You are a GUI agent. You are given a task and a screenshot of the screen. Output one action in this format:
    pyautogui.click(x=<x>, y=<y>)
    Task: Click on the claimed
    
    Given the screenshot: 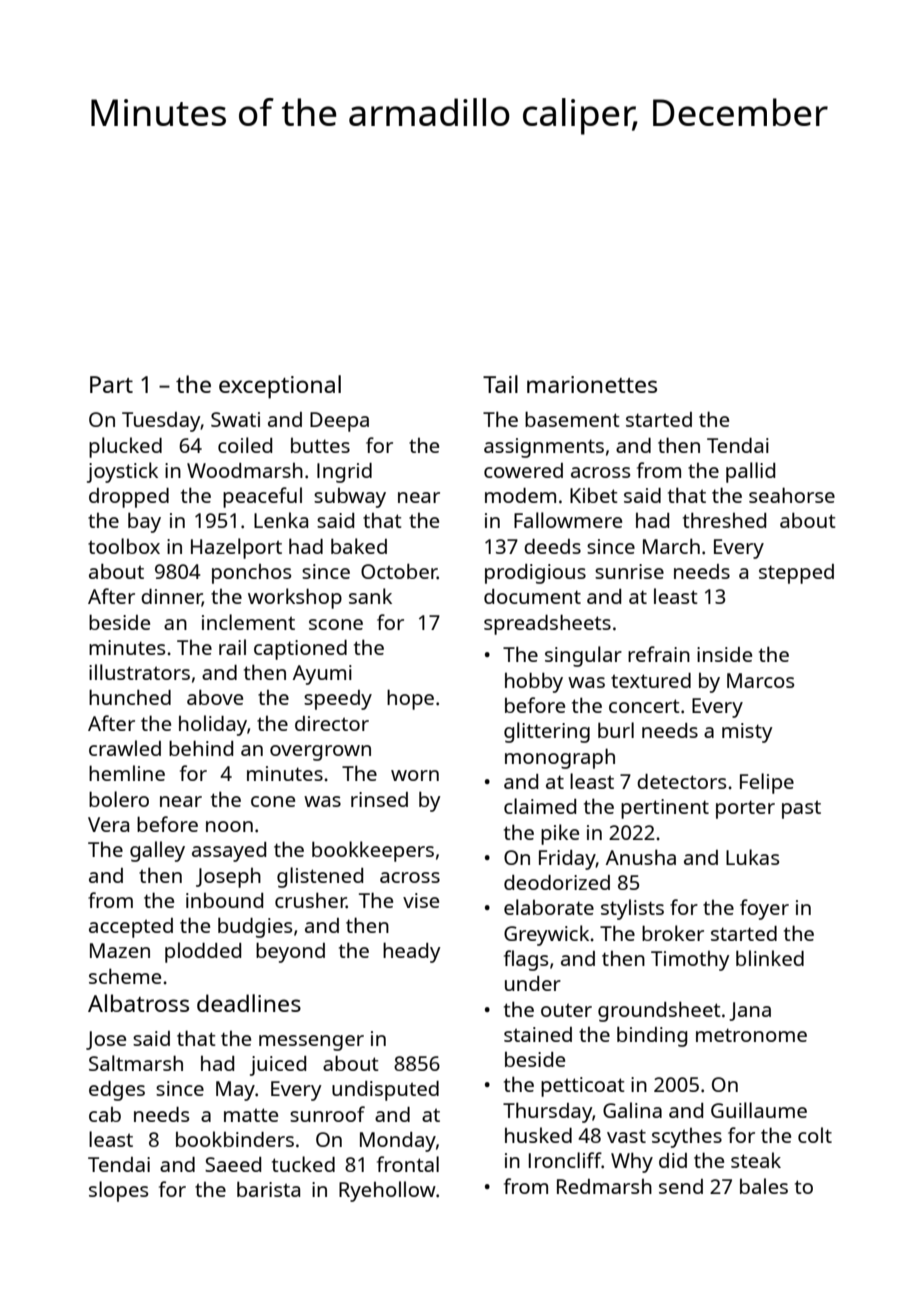 What is the action you would take?
    pyautogui.click(x=540, y=806)
